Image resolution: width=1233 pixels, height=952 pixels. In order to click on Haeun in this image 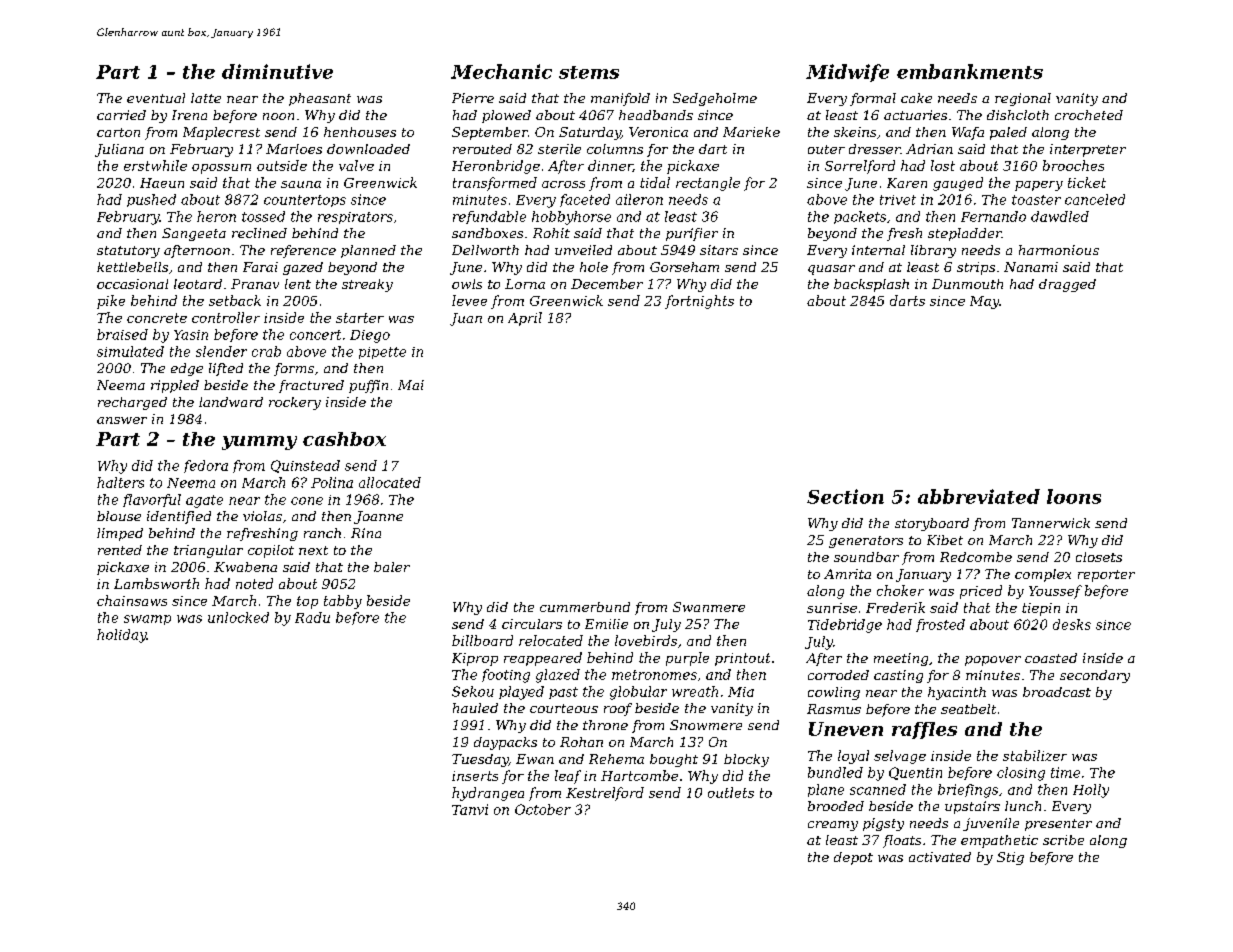, I will do `click(162, 183)`.
